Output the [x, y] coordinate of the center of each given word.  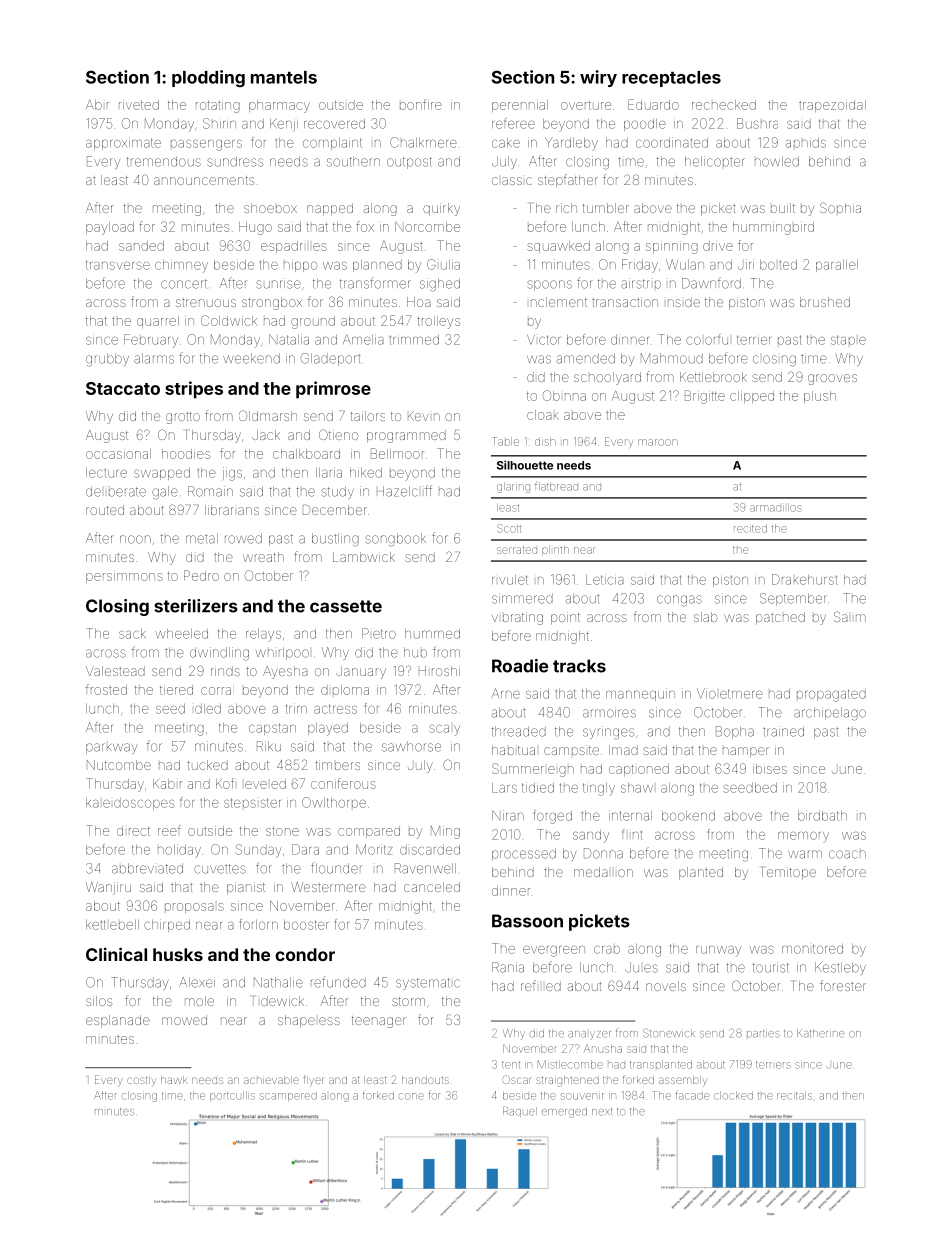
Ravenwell [425, 868]
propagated [831, 695]
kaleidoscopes [130, 804]
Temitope [789, 873]
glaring [513, 487]
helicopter [715, 161]
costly [141, 1081]
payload [110, 228]
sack [132, 634]
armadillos [776, 507]
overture [586, 105]
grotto [183, 418]
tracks [579, 666]
